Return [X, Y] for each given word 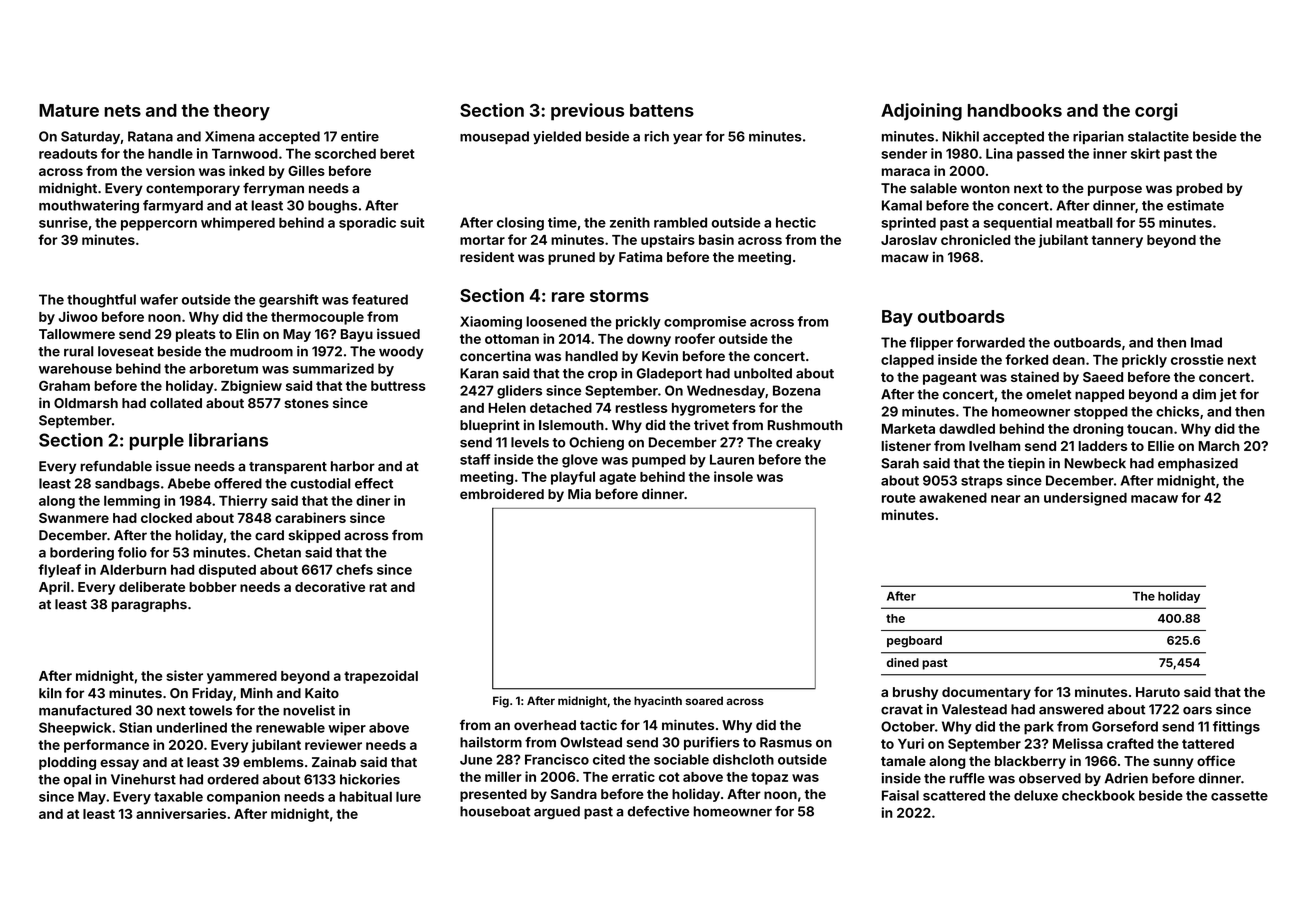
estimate [1195, 205]
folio [132, 552]
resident [487, 256]
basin [716, 239]
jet [1228, 395]
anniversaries [181, 813]
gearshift [288, 301]
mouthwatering [89, 207]
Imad [1206, 342]
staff [475, 459]
